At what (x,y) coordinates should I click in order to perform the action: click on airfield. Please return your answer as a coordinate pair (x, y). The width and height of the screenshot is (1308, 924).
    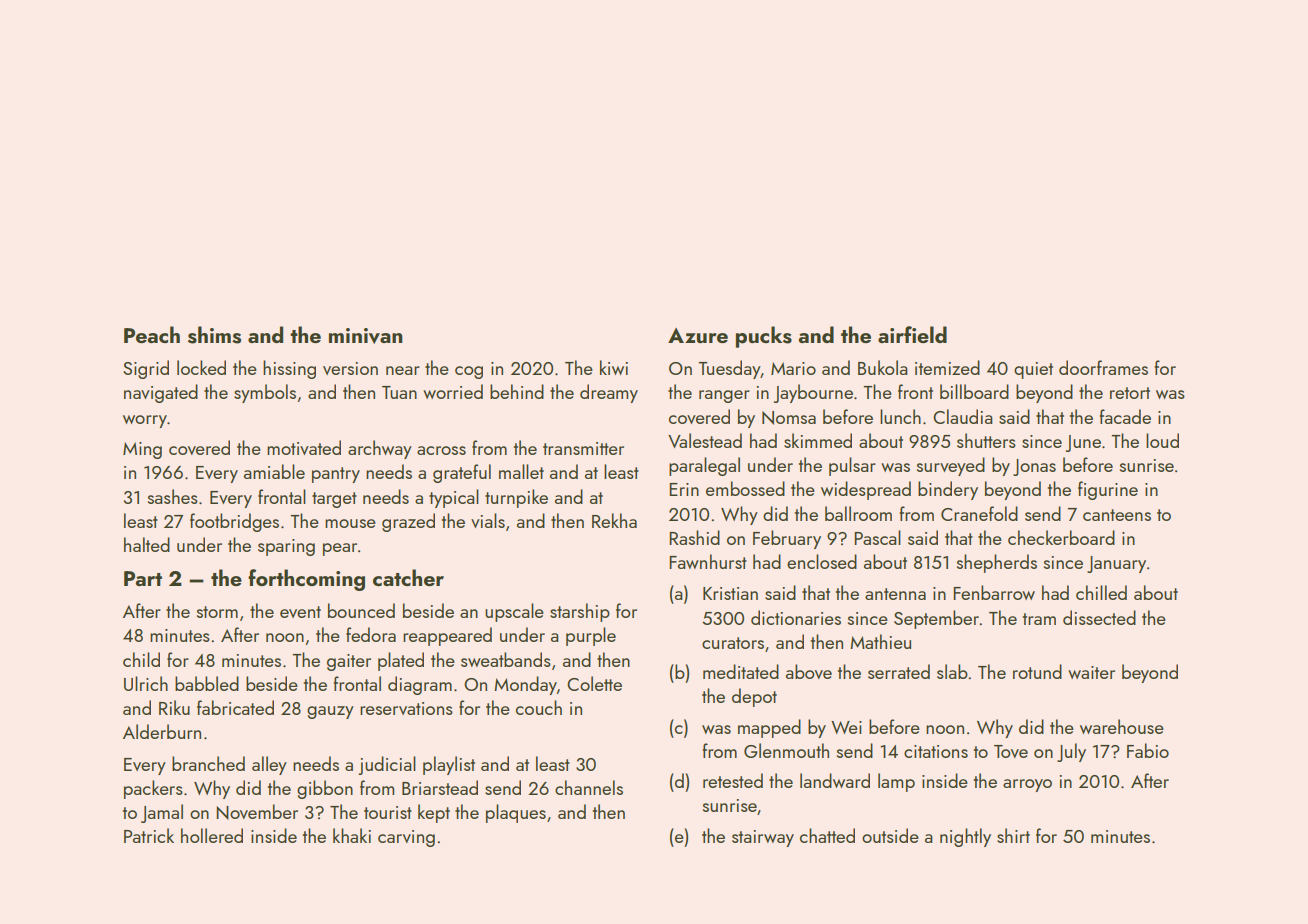
    Looking at the image, I should click on (912, 334).
